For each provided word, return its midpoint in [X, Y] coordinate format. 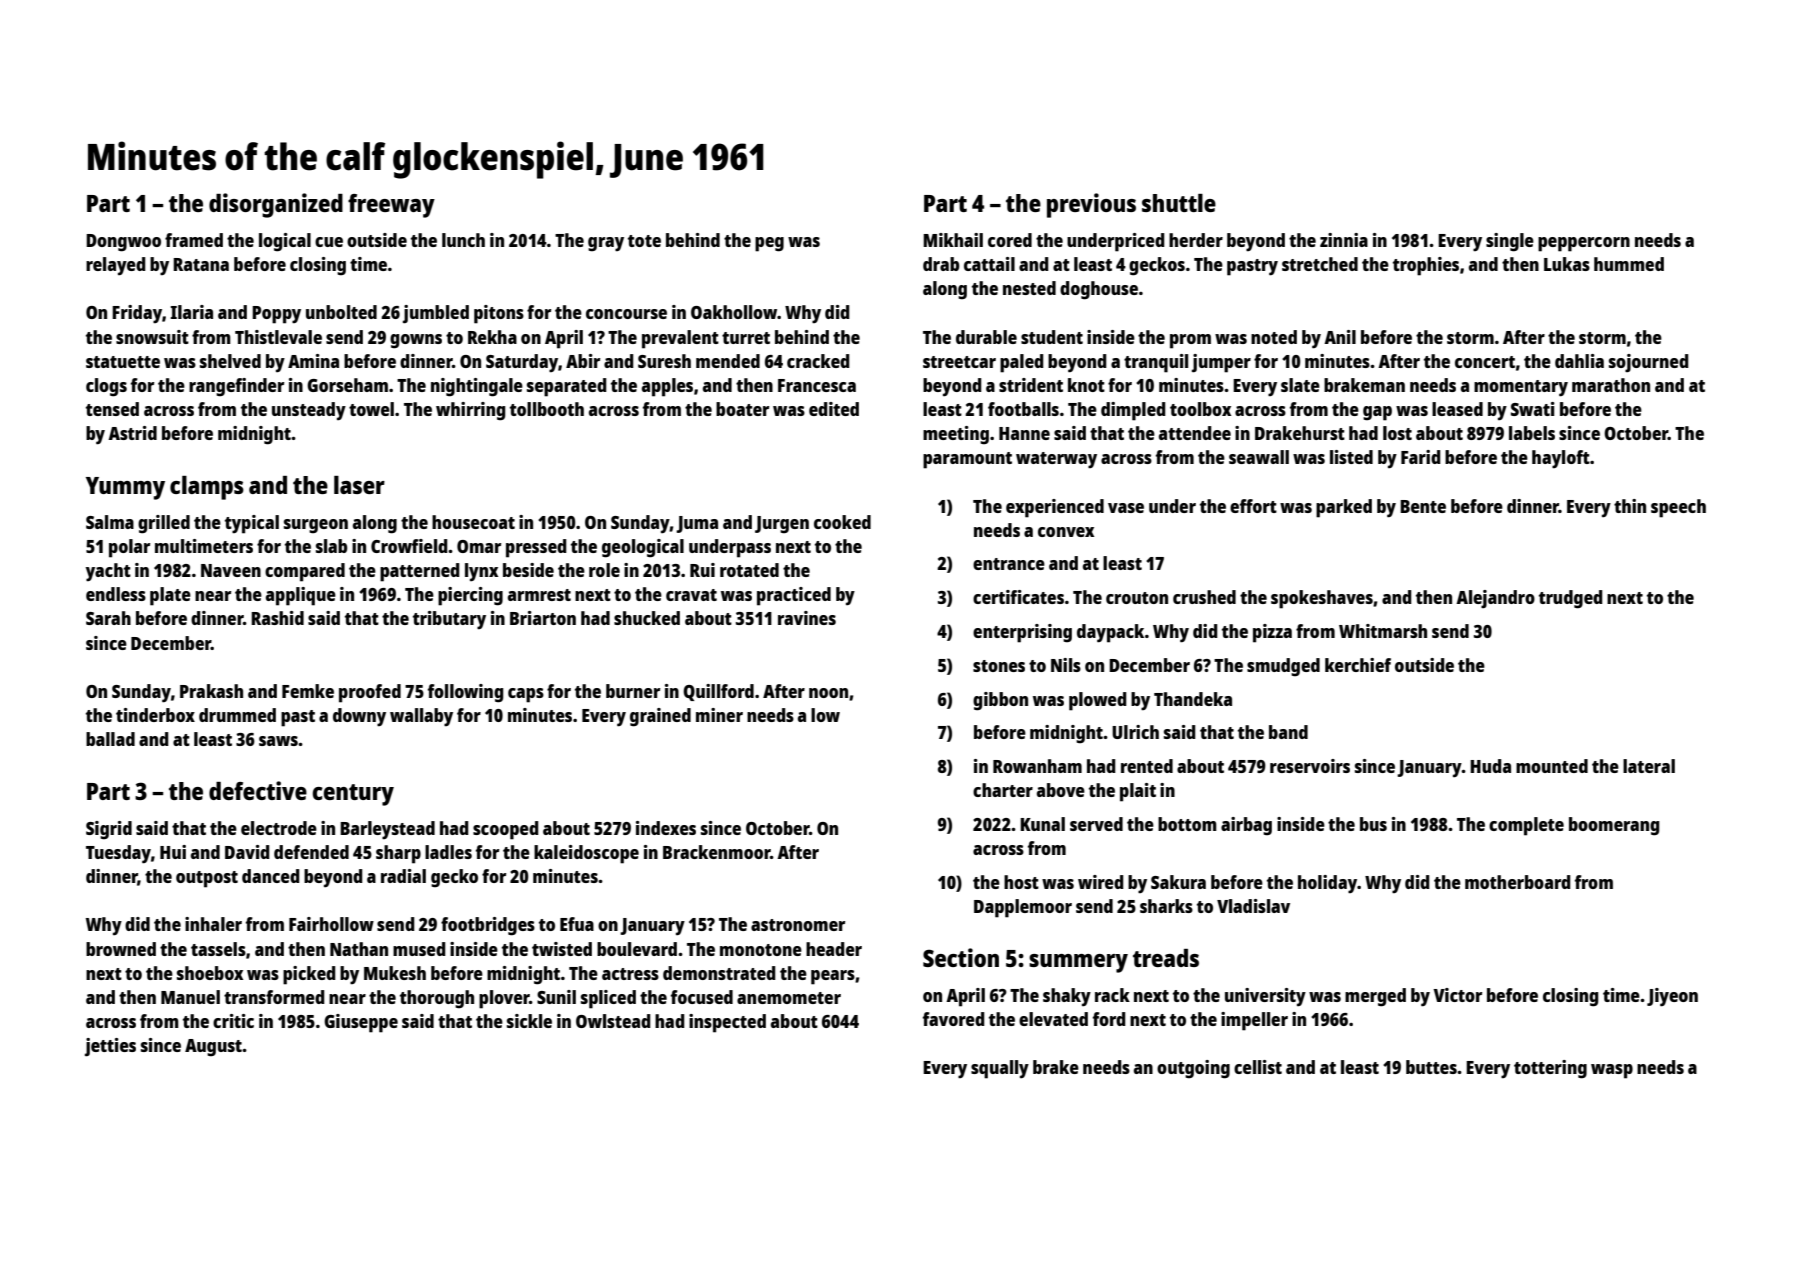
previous [1091, 205]
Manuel [190, 997]
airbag [1246, 826]
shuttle [1179, 203]
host [1021, 882]
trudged [1571, 599]
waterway [1056, 460]
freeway [391, 206]
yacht [108, 572]
